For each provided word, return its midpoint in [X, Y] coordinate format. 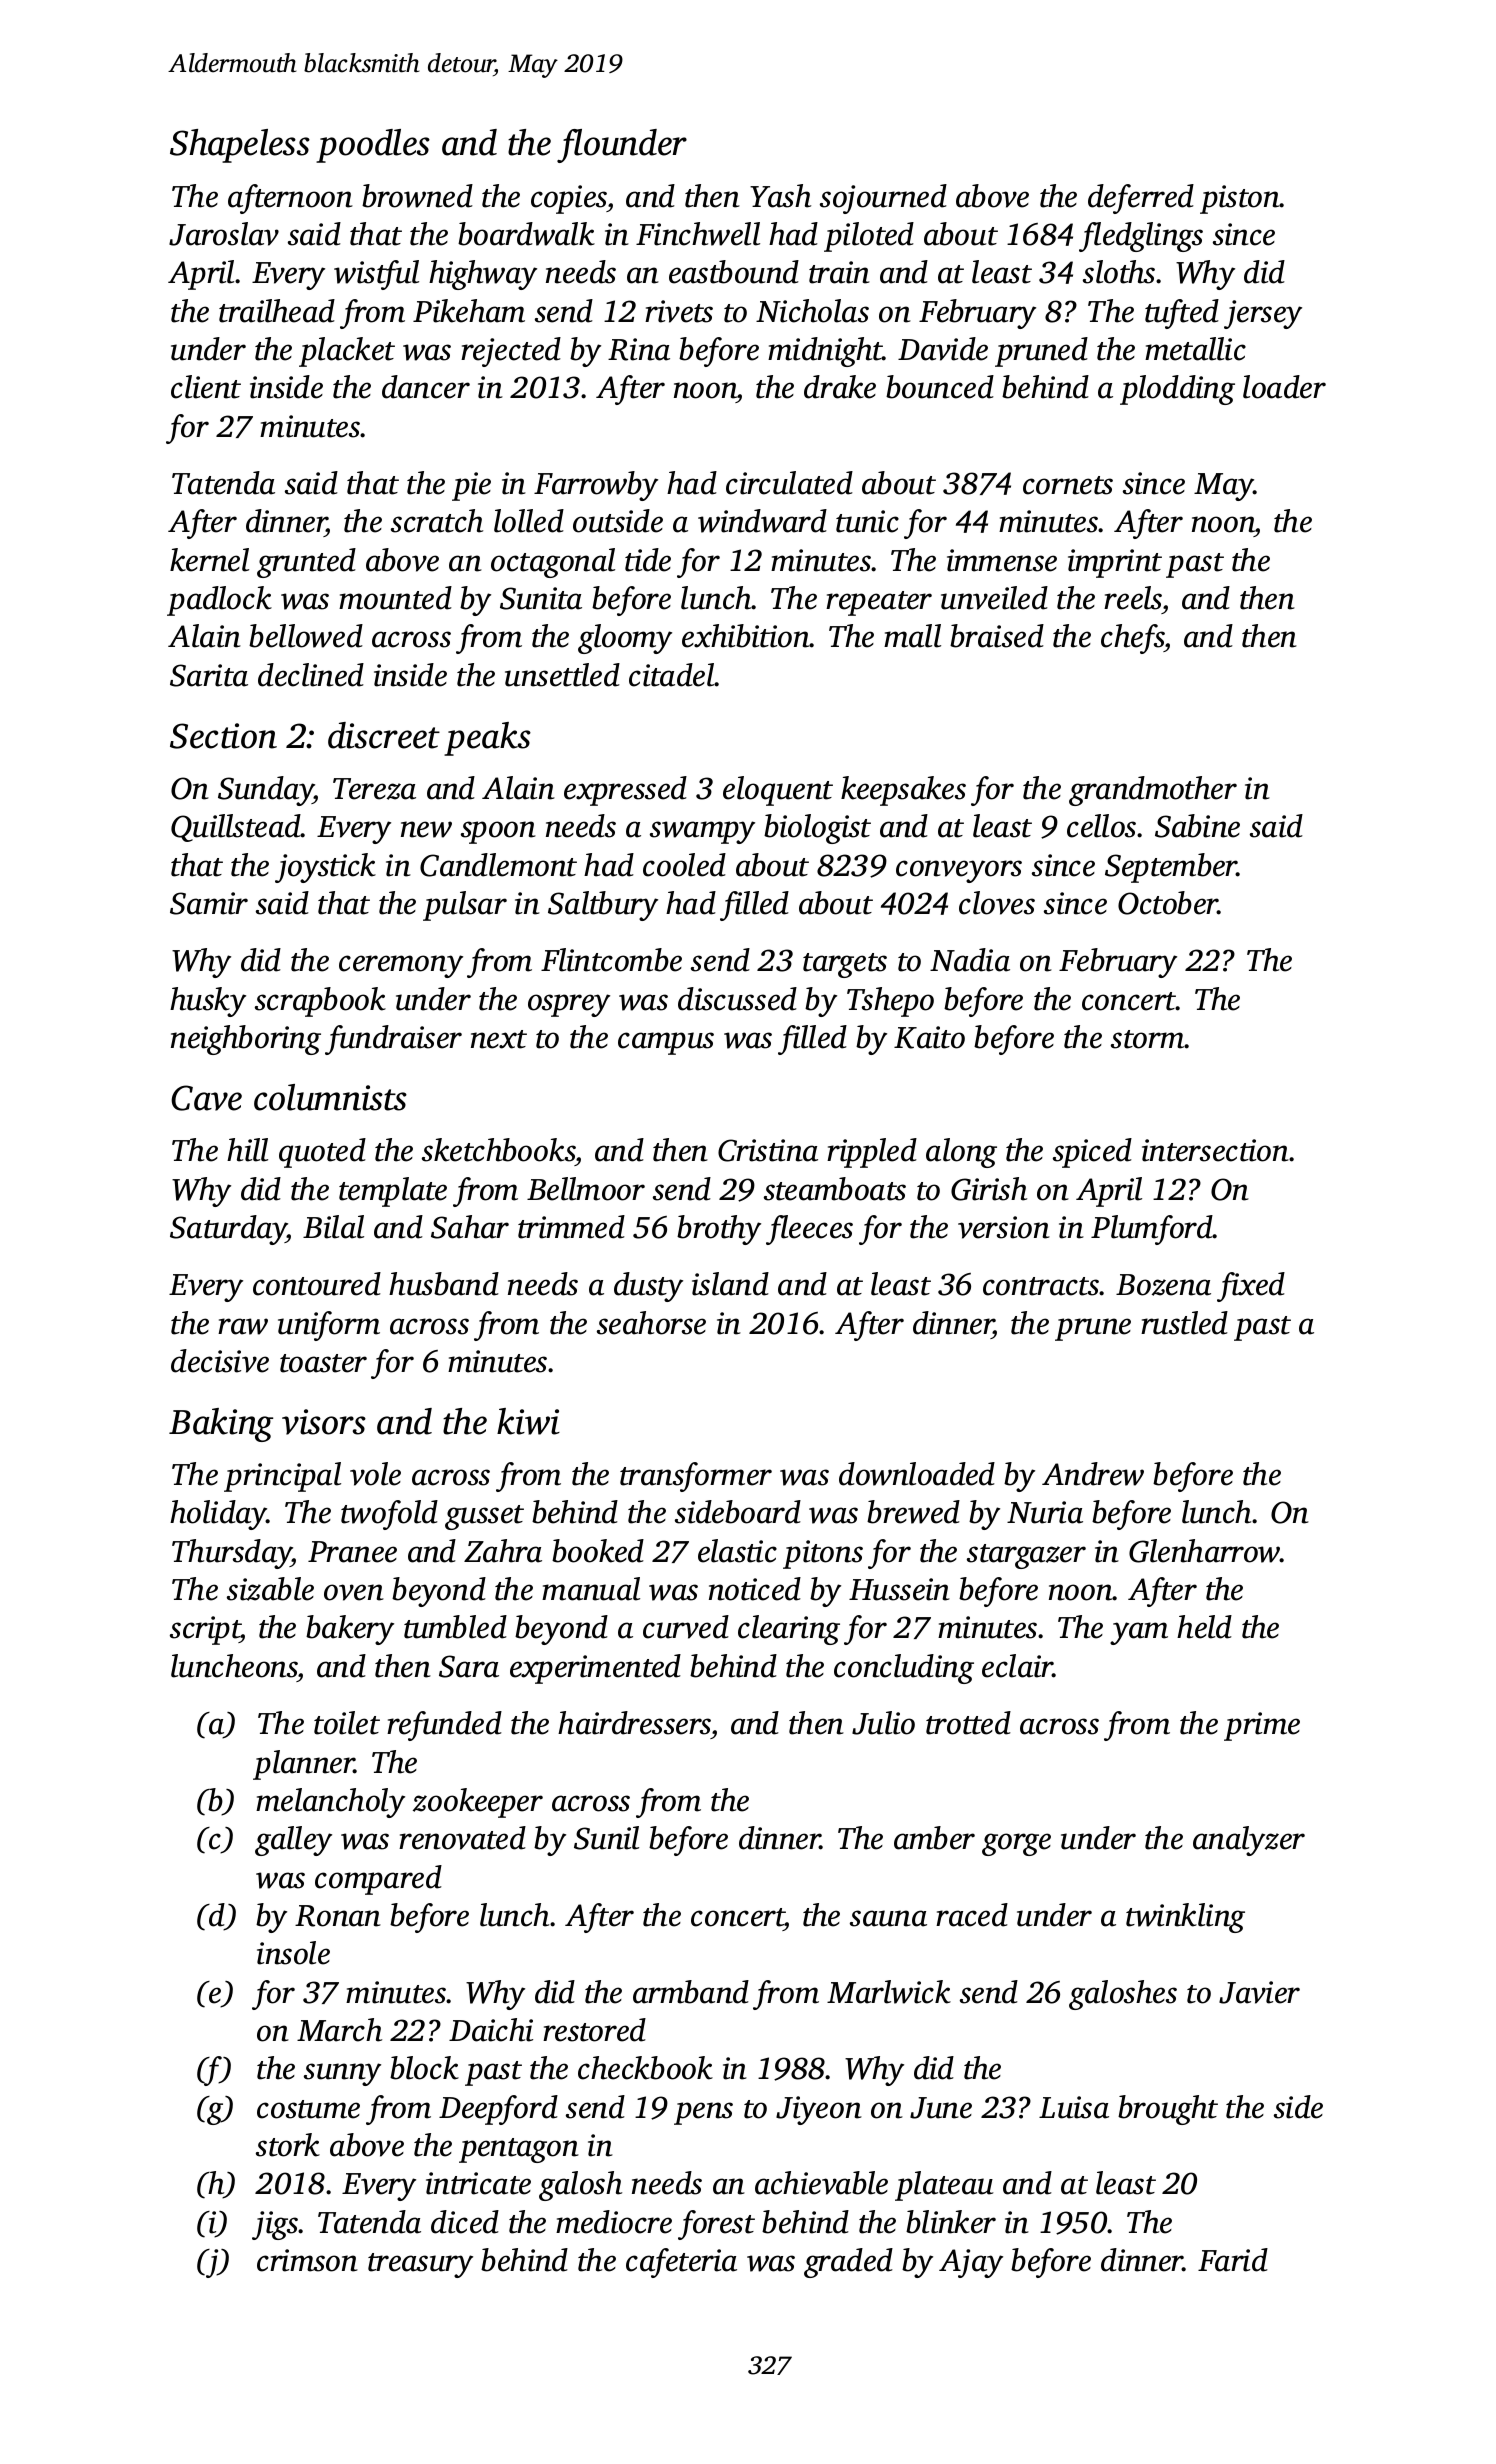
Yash [780, 196]
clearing [789, 1630]
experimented [595, 1669]
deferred [1141, 199]
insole [293, 1953]
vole [375, 1474]
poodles [373, 146]
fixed [1251, 1287]
